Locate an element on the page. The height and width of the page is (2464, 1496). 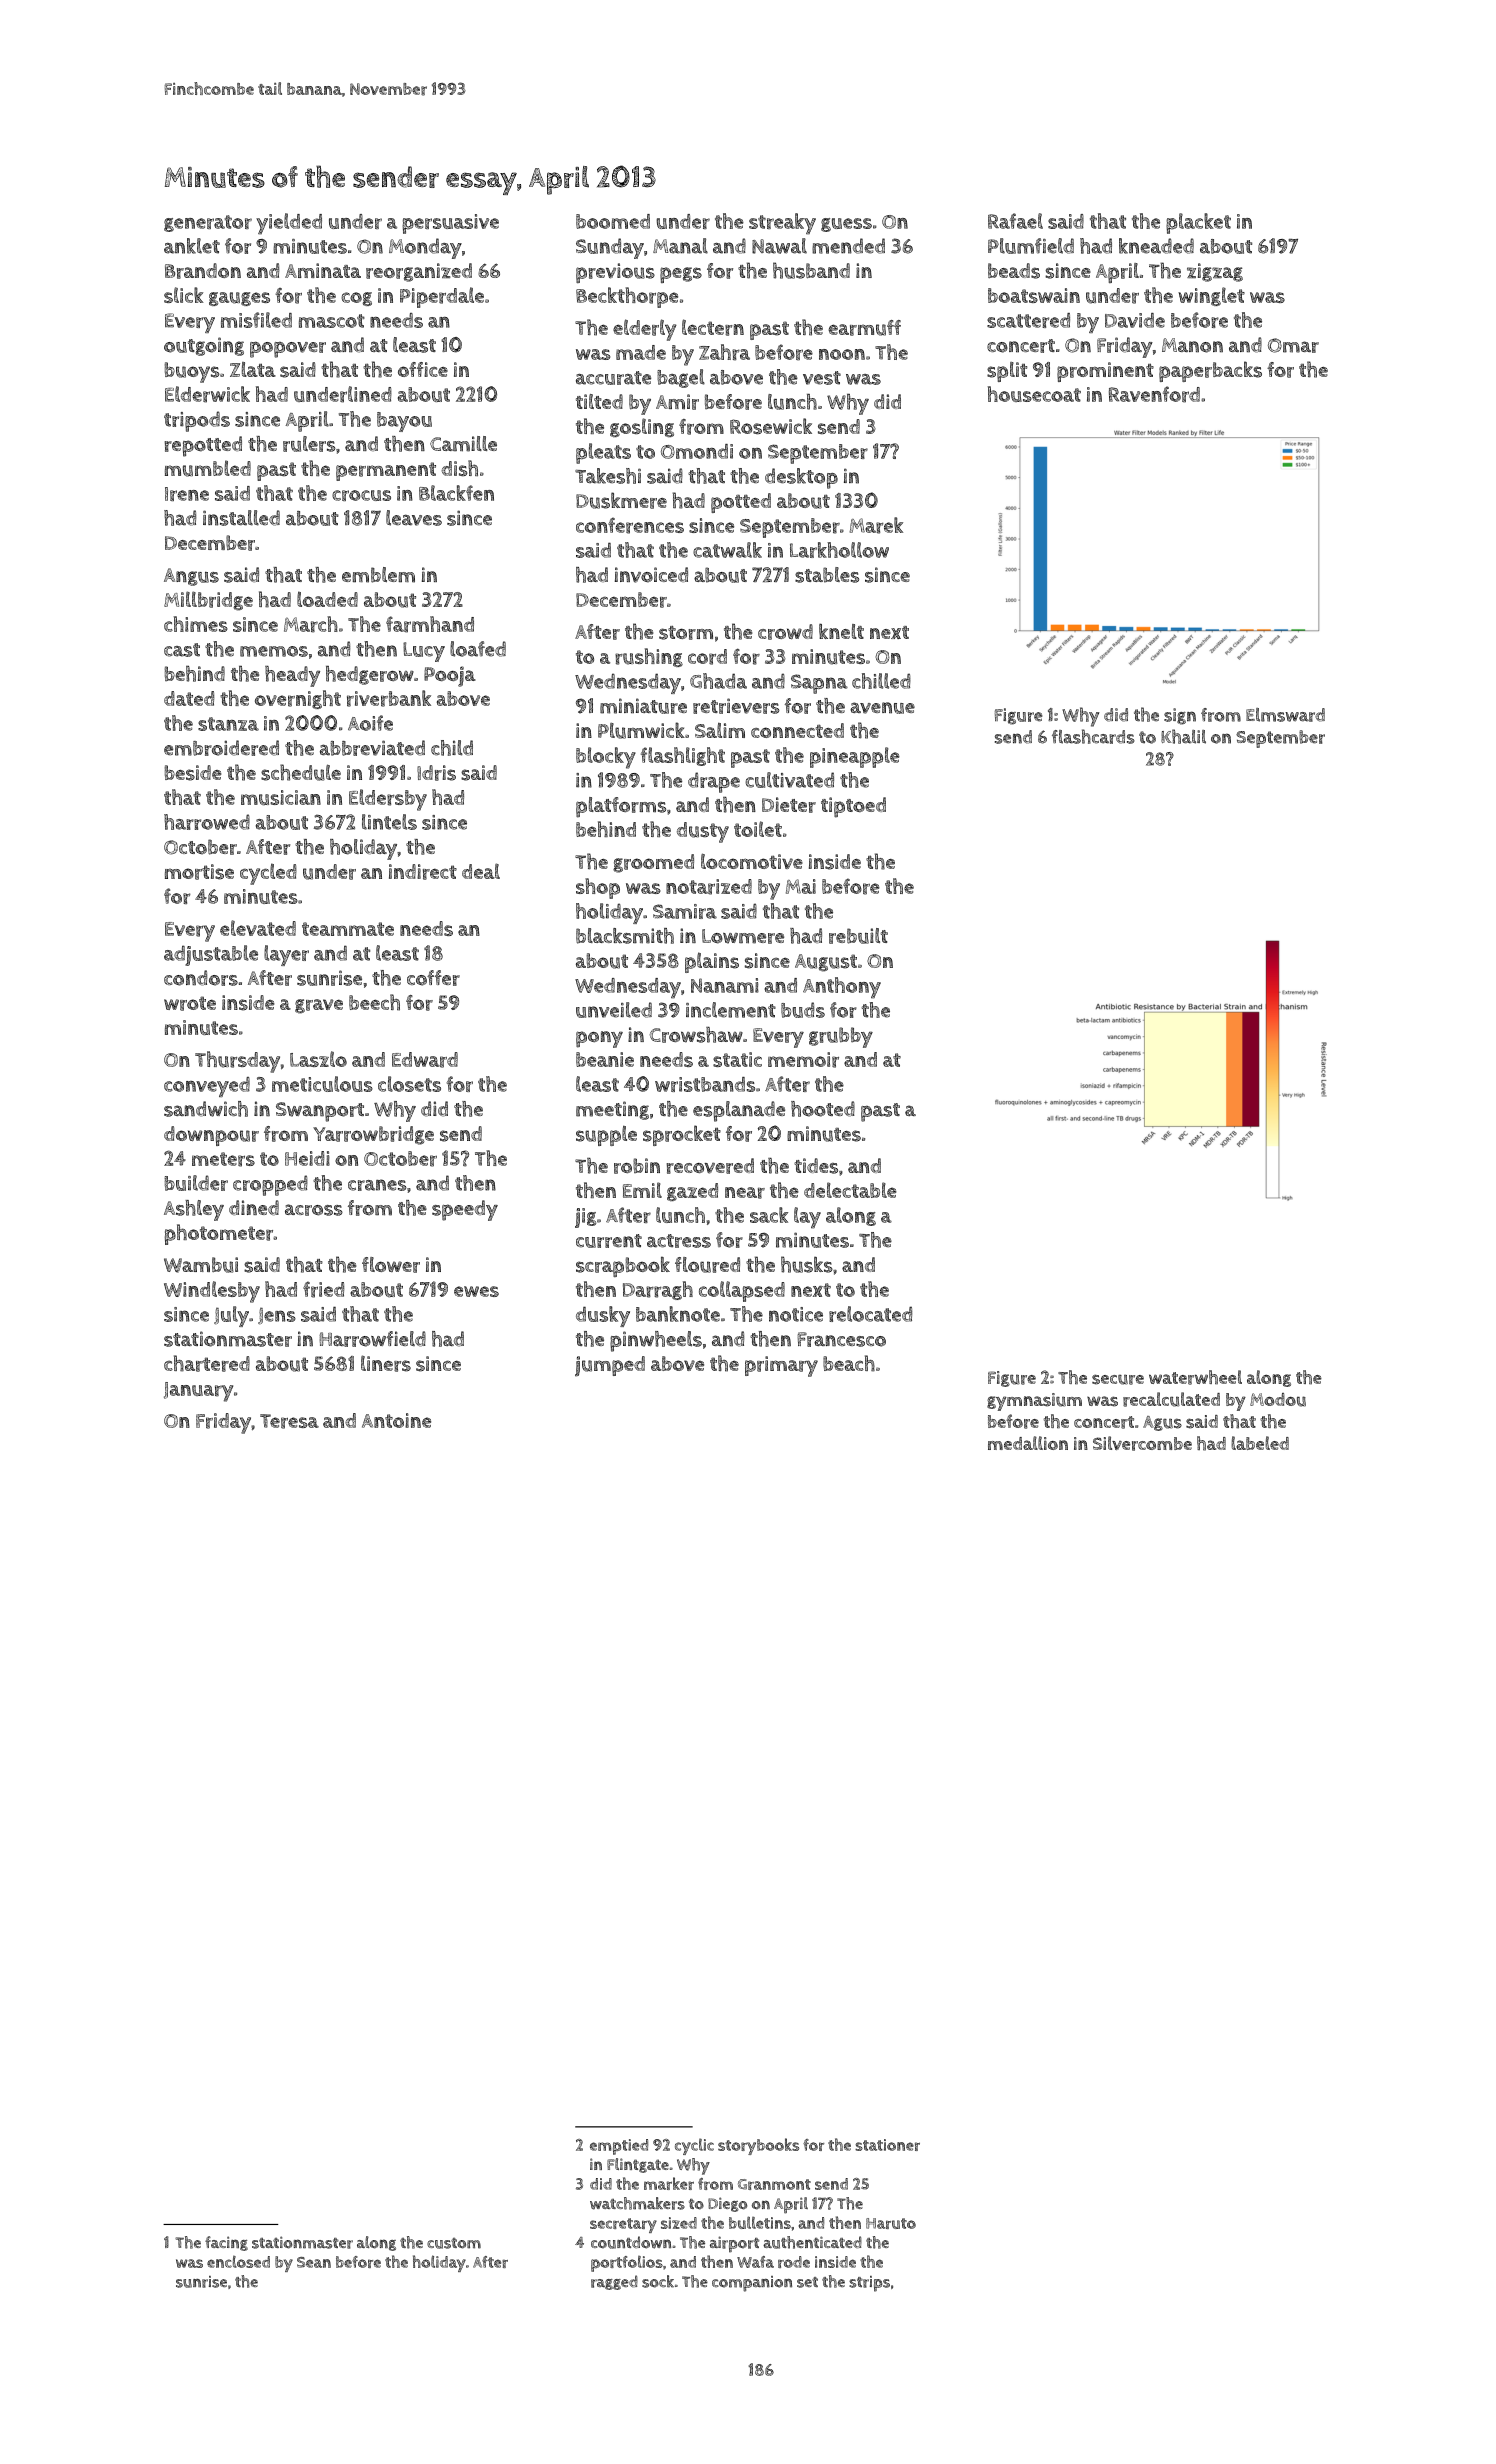
companion is located at coordinates (752, 2284).
